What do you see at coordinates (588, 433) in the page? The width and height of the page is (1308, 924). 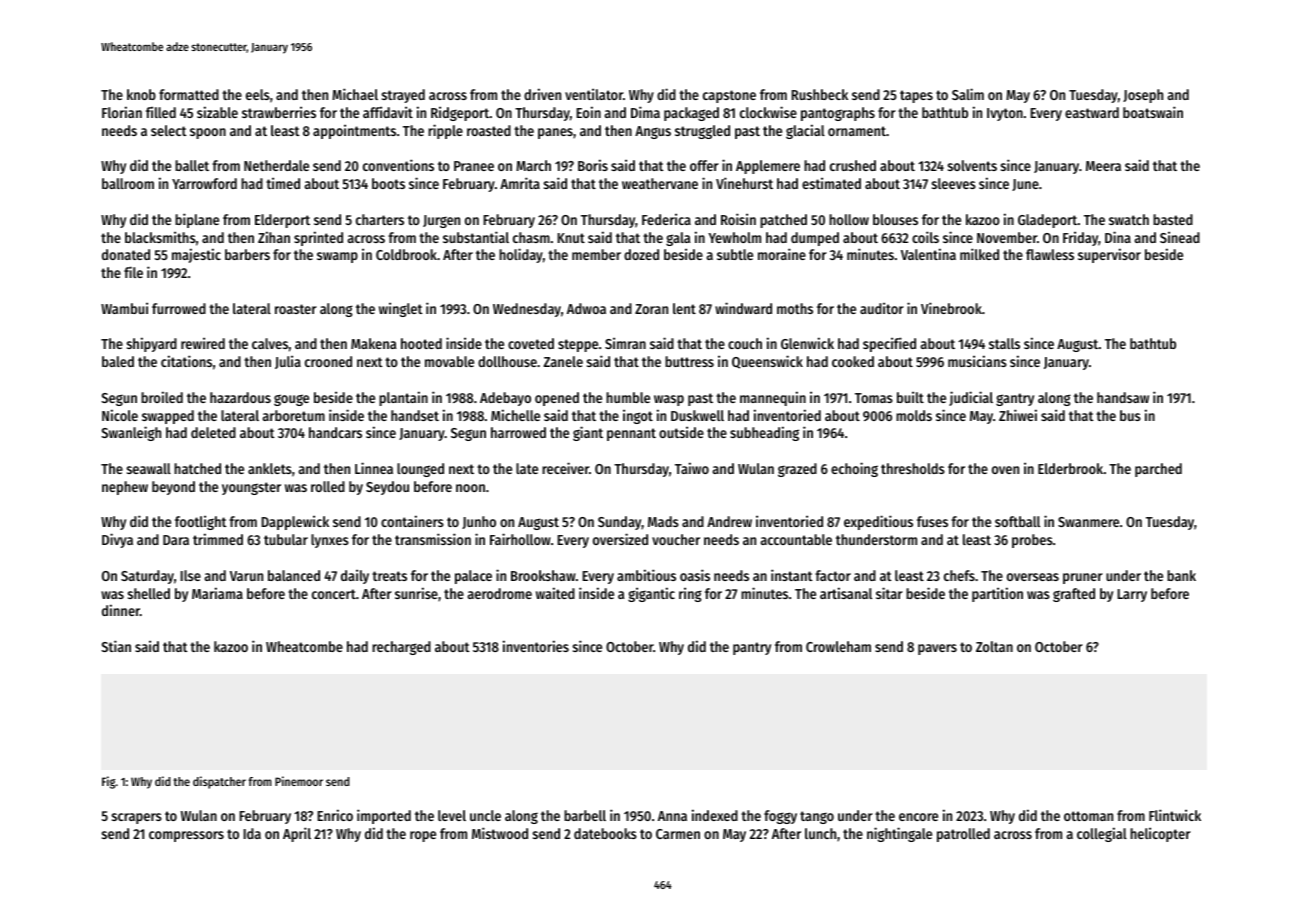 I see `giant` at bounding box center [588, 433].
